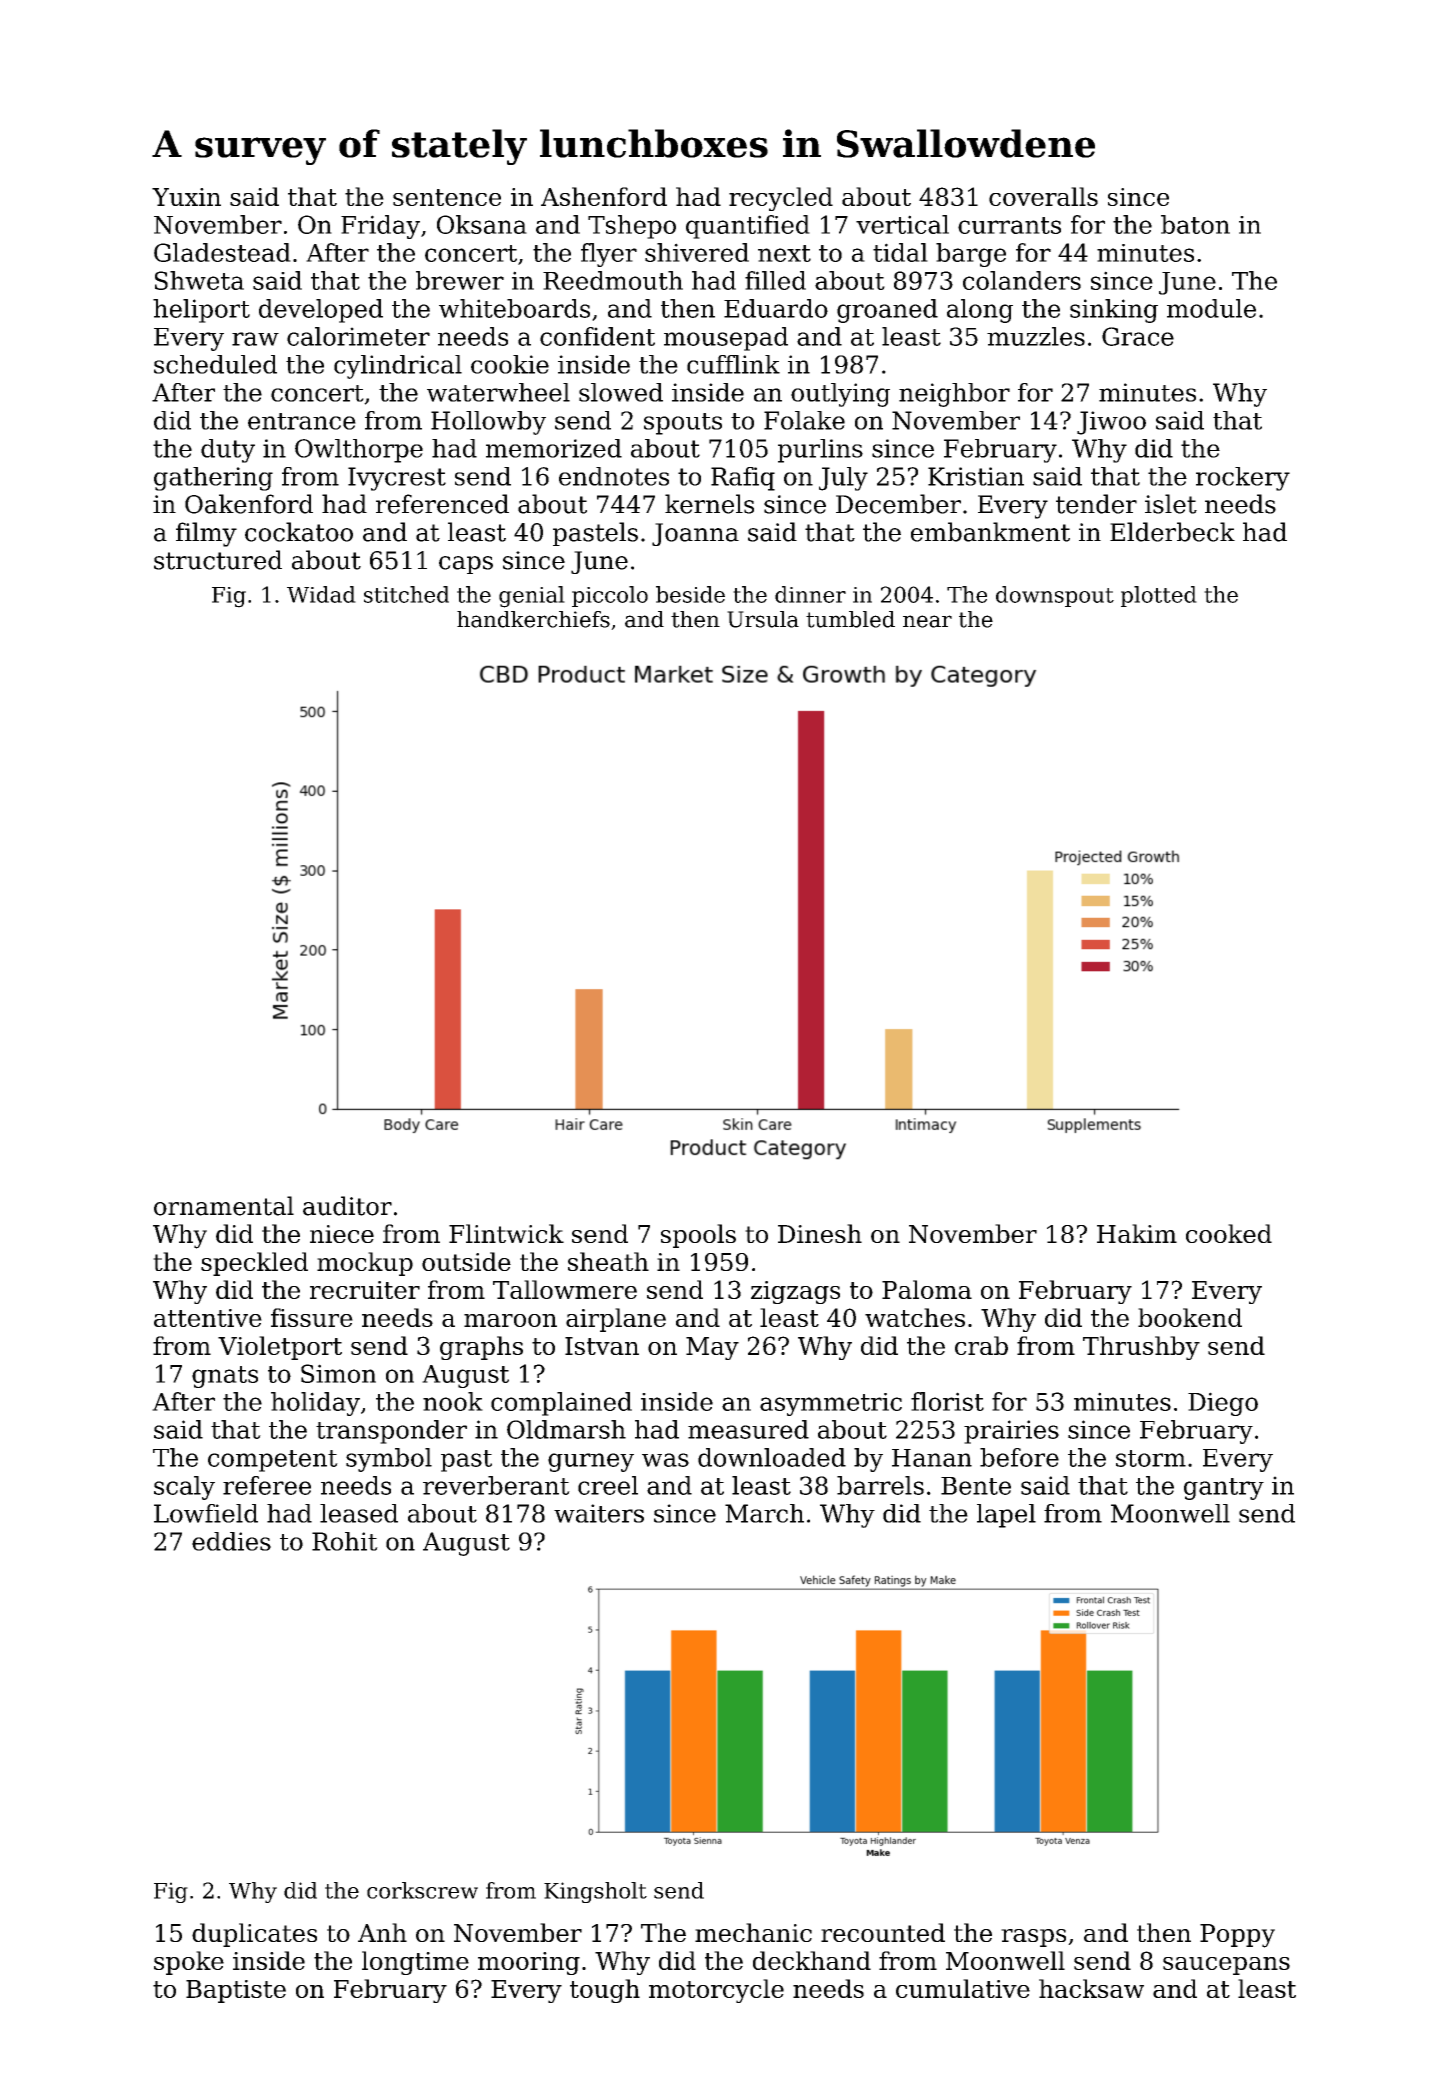 Image resolution: width=1450 pixels, height=2100 pixels. I want to click on purlins, so click(820, 451).
